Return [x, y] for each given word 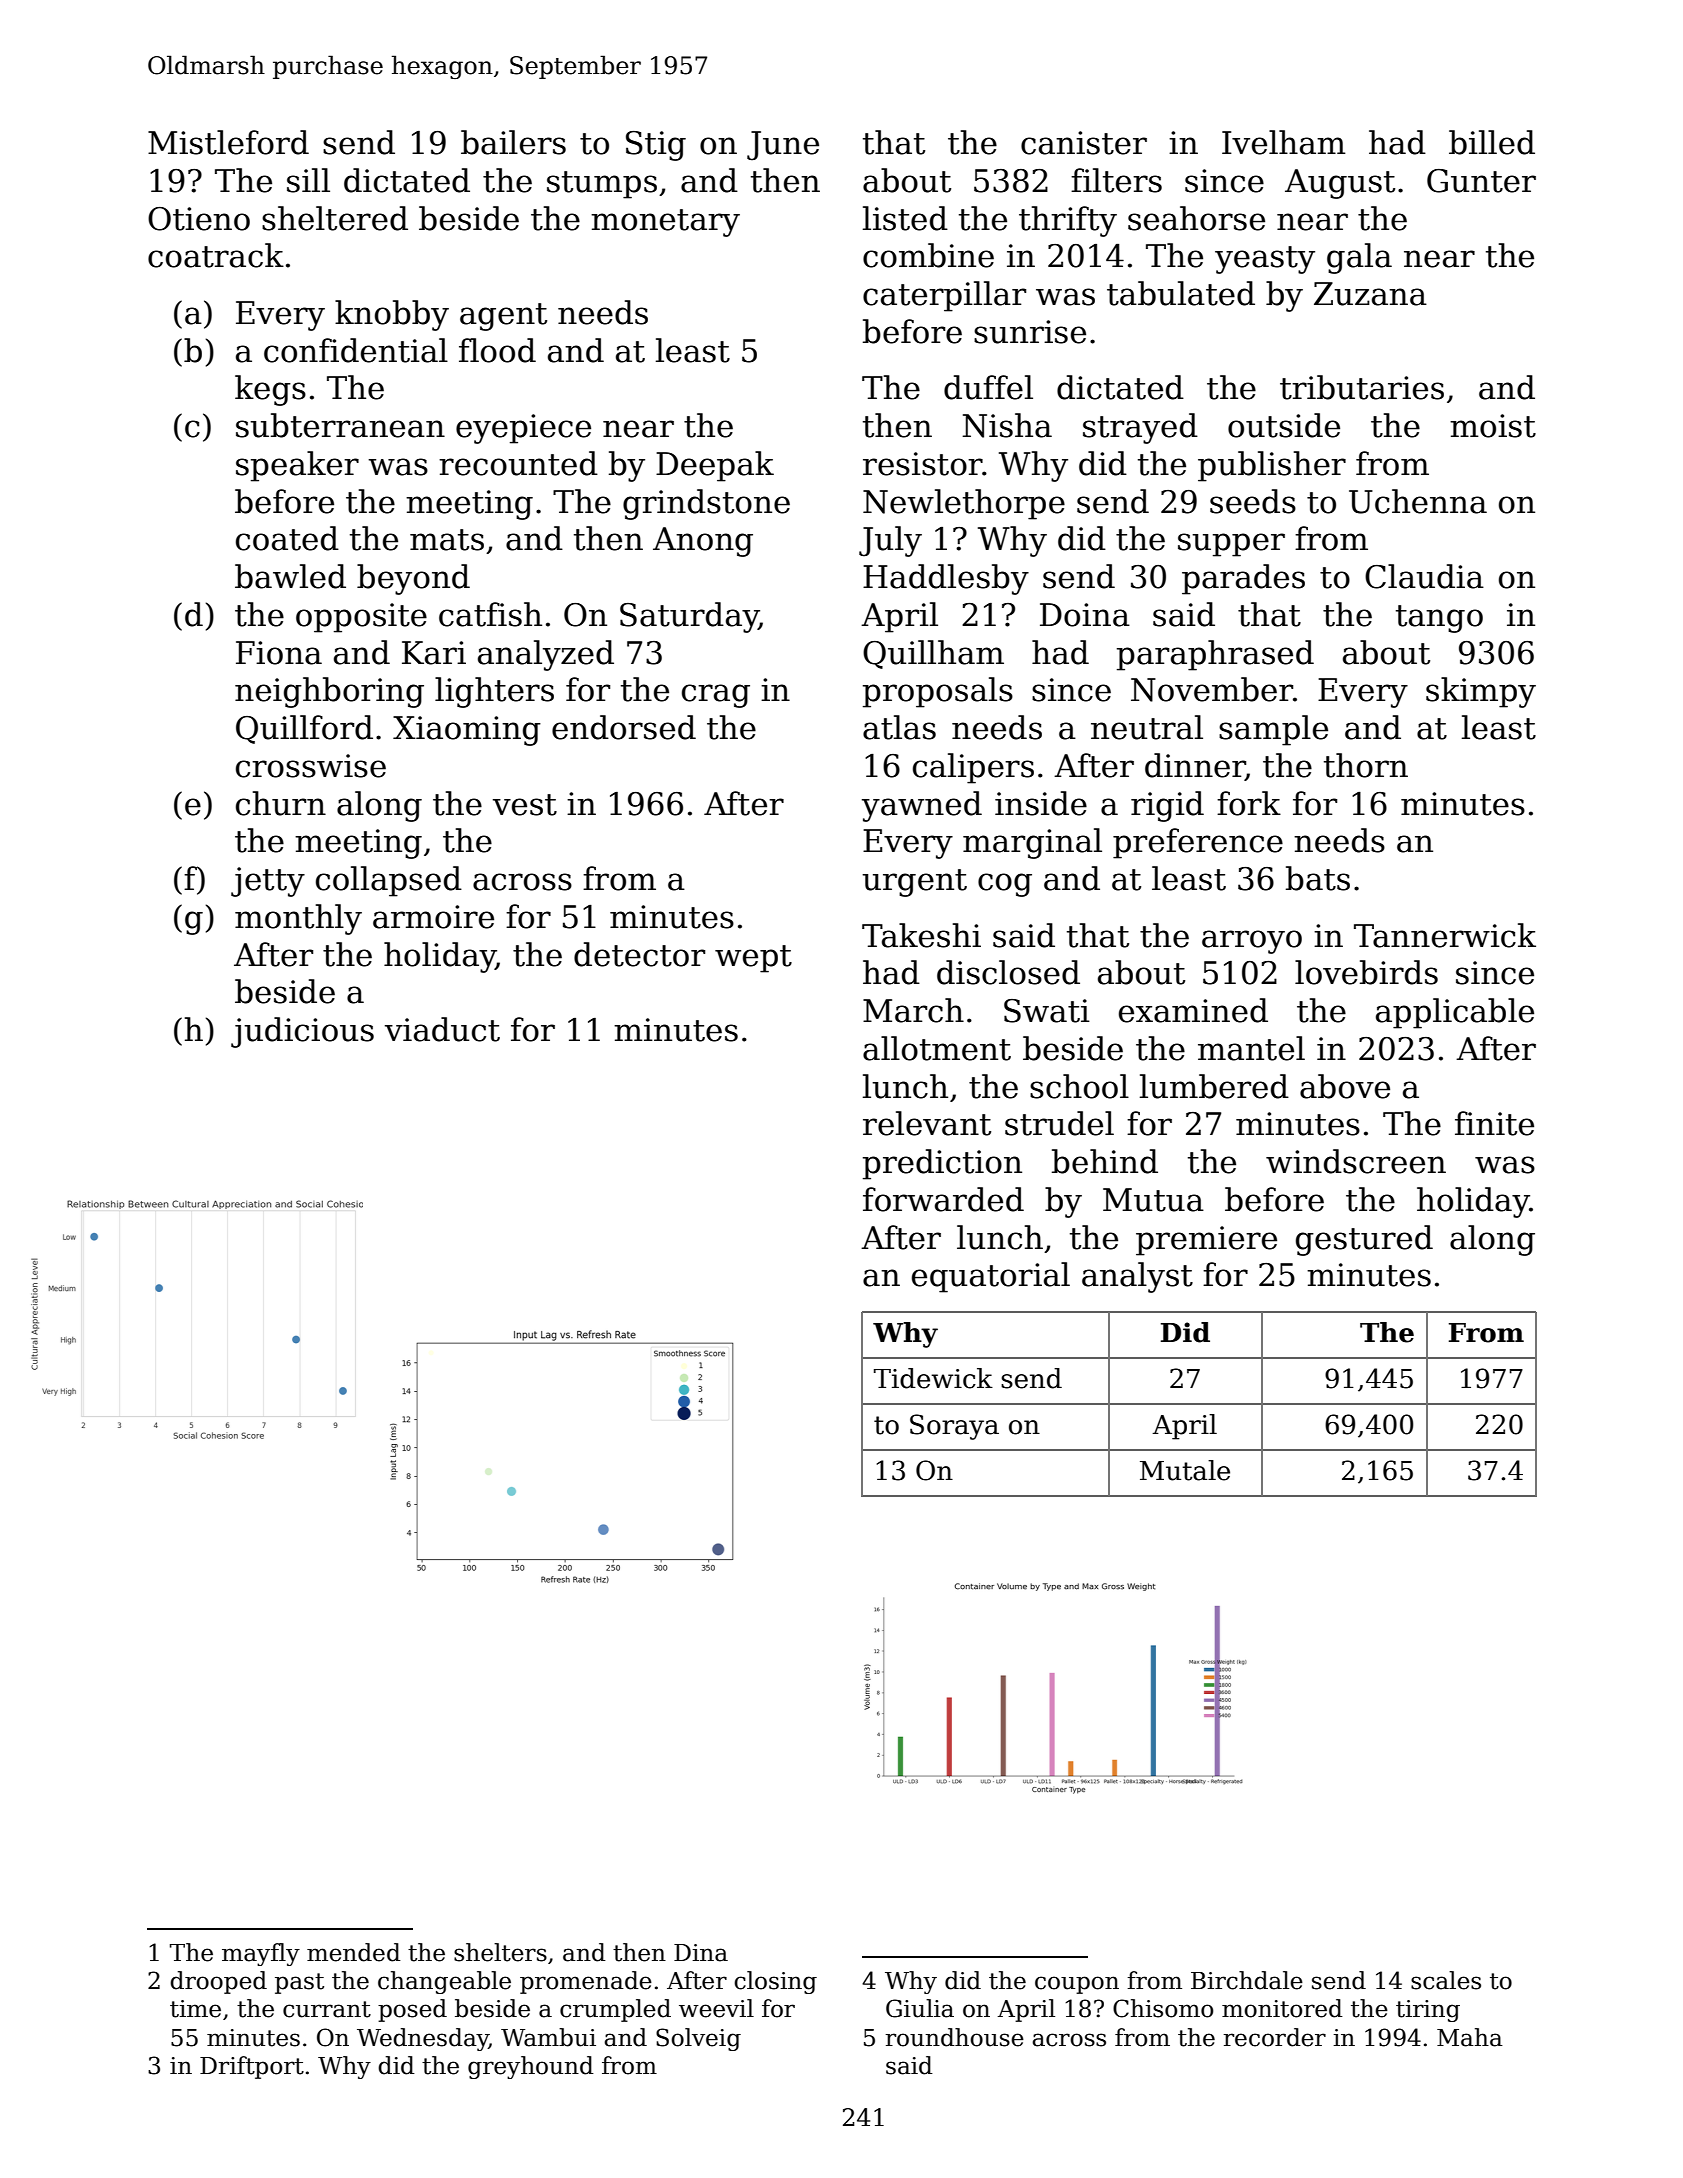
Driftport [252, 2067]
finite [1494, 1123]
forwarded [943, 1199]
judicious [302, 1032]
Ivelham [1284, 142]
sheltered [335, 218]
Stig [656, 146]
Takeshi [921, 935]
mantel [1251, 1048]
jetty [268, 882]
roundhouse [955, 2037]
